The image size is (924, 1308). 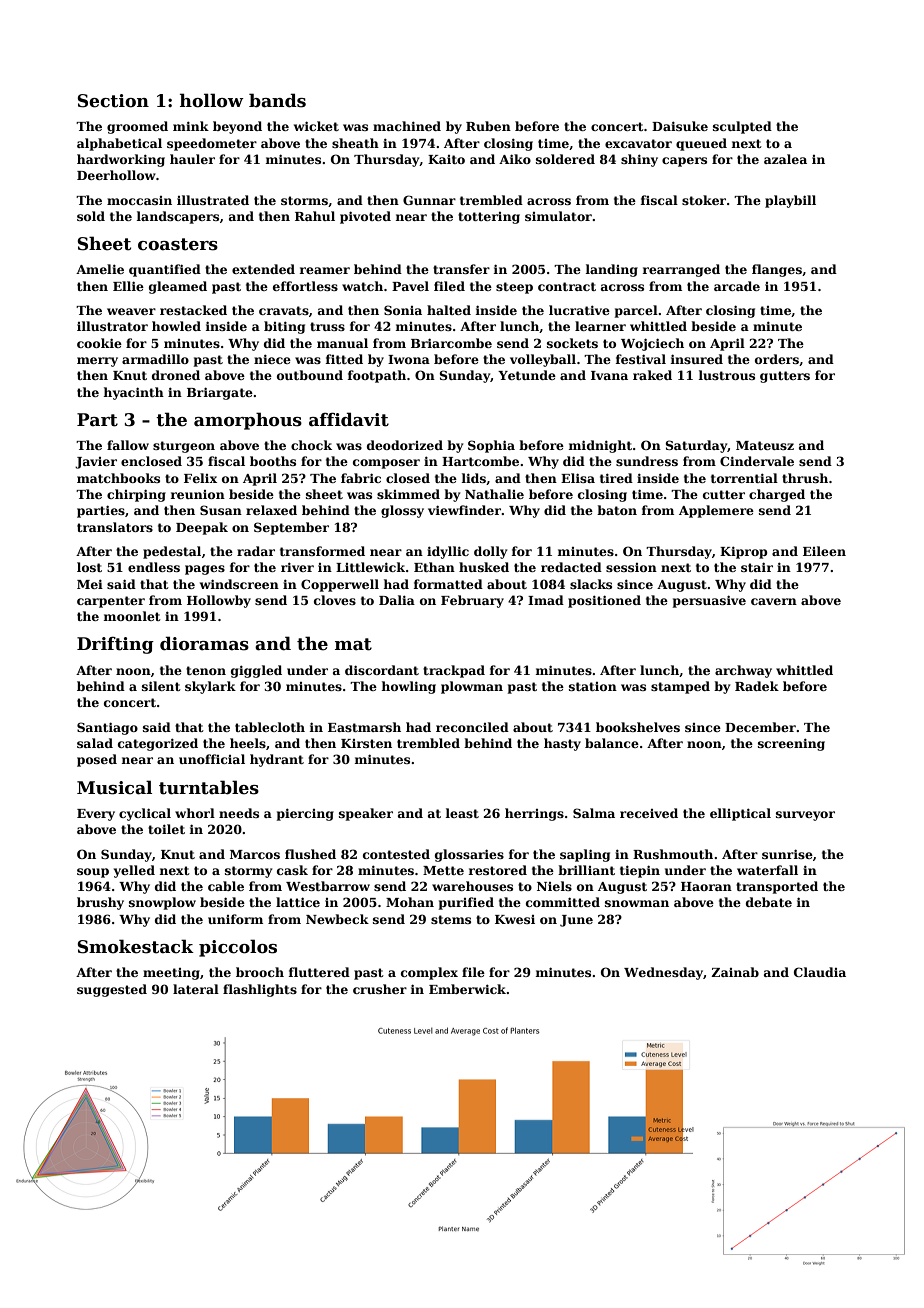 What do you see at coordinates (767, 870) in the document?
I see `waterfall` at bounding box center [767, 870].
